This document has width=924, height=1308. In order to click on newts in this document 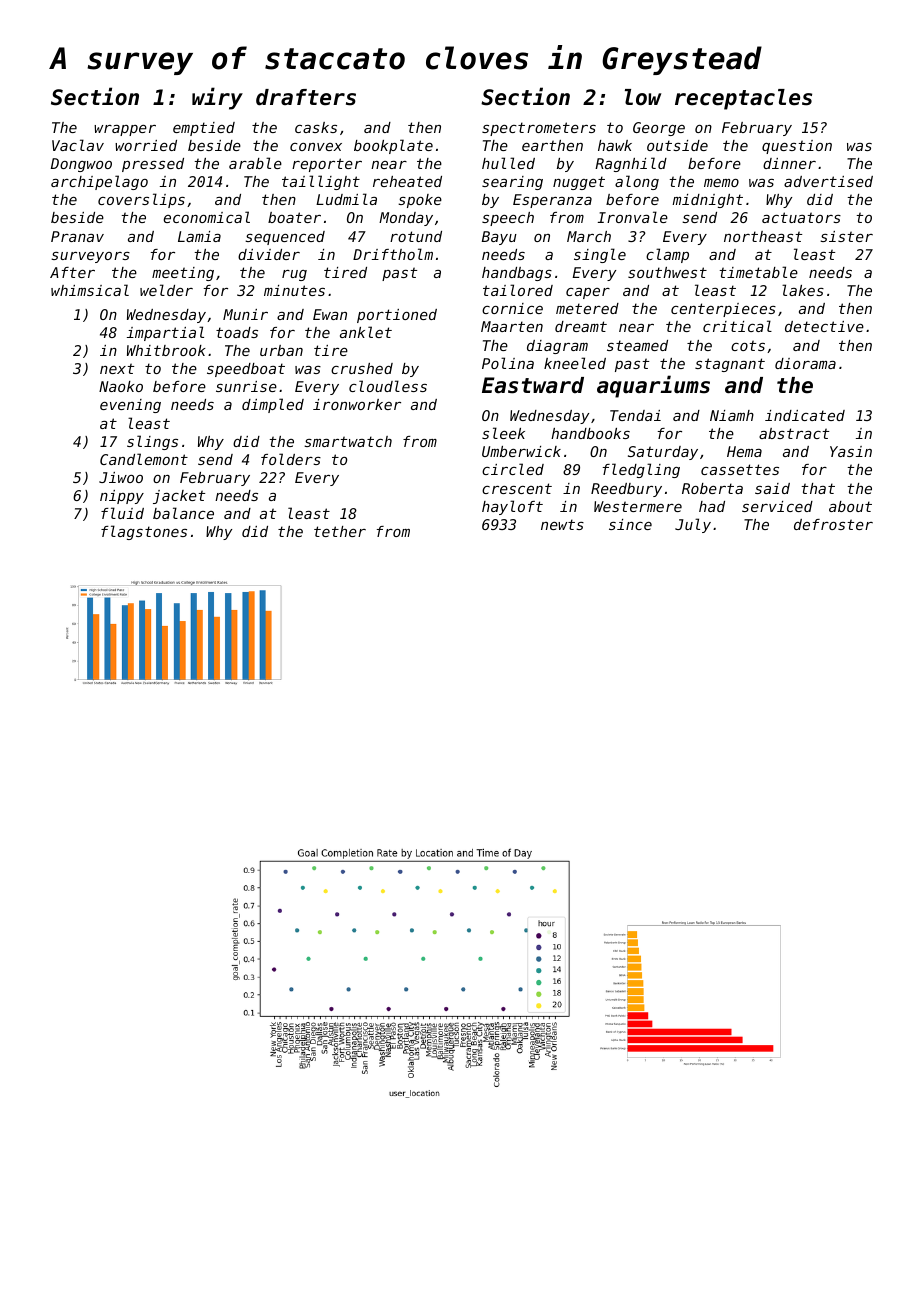, I will do `click(562, 524)`.
